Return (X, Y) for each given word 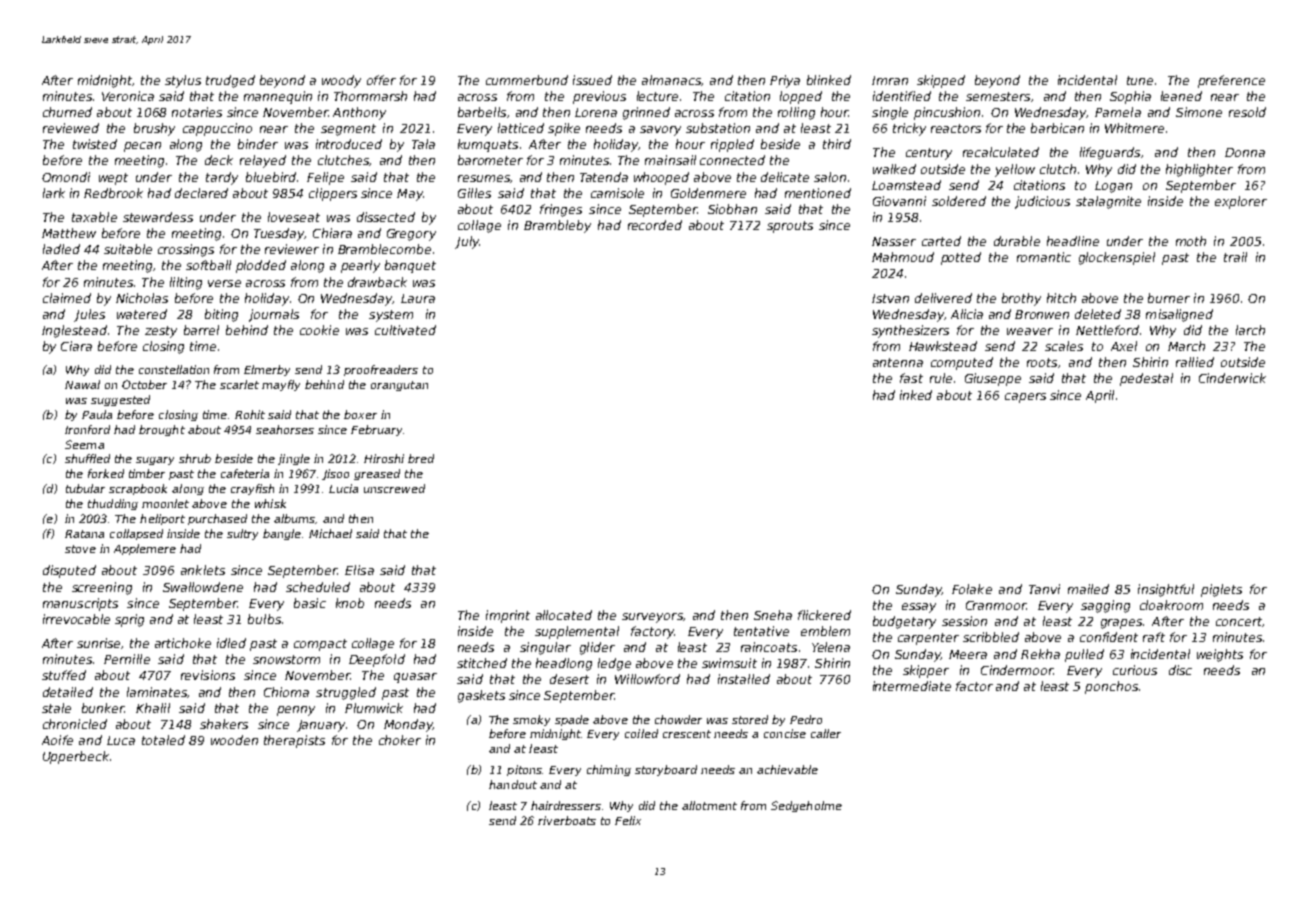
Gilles (474, 193)
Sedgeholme (806, 806)
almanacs (671, 80)
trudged (230, 81)
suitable (128, 249)
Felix (628, 820)
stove (80, 549)
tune (1140, 80)
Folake (972, 589)
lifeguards (1110, 153)
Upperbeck (76, 757)
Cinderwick (1232, 378)
